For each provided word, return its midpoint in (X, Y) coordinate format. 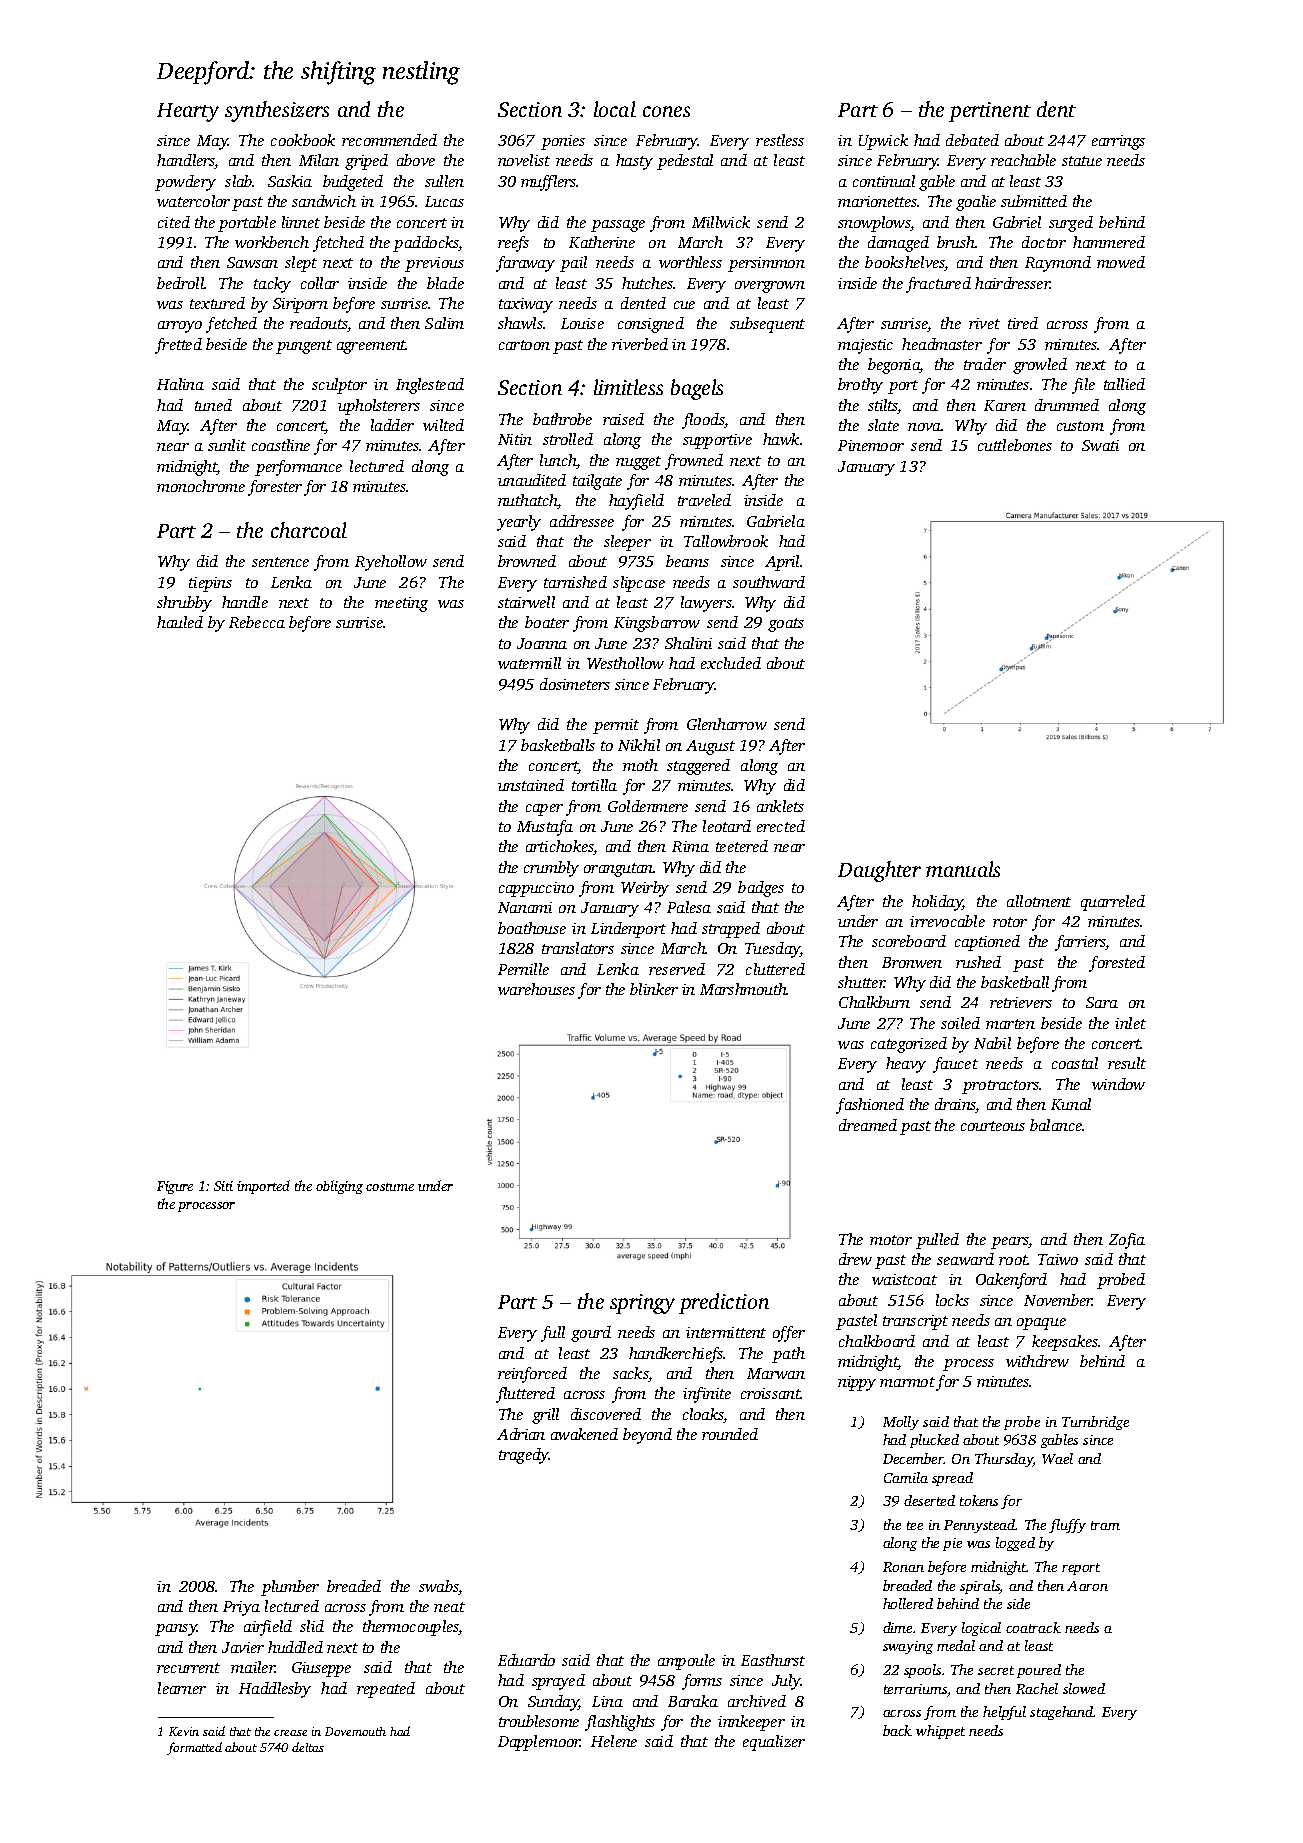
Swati (1100, 445)
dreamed (868, 1125)
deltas (308, 1747)
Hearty (188, 112)
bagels (697, 389)
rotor (1010, 922)
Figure (175, 1187)
